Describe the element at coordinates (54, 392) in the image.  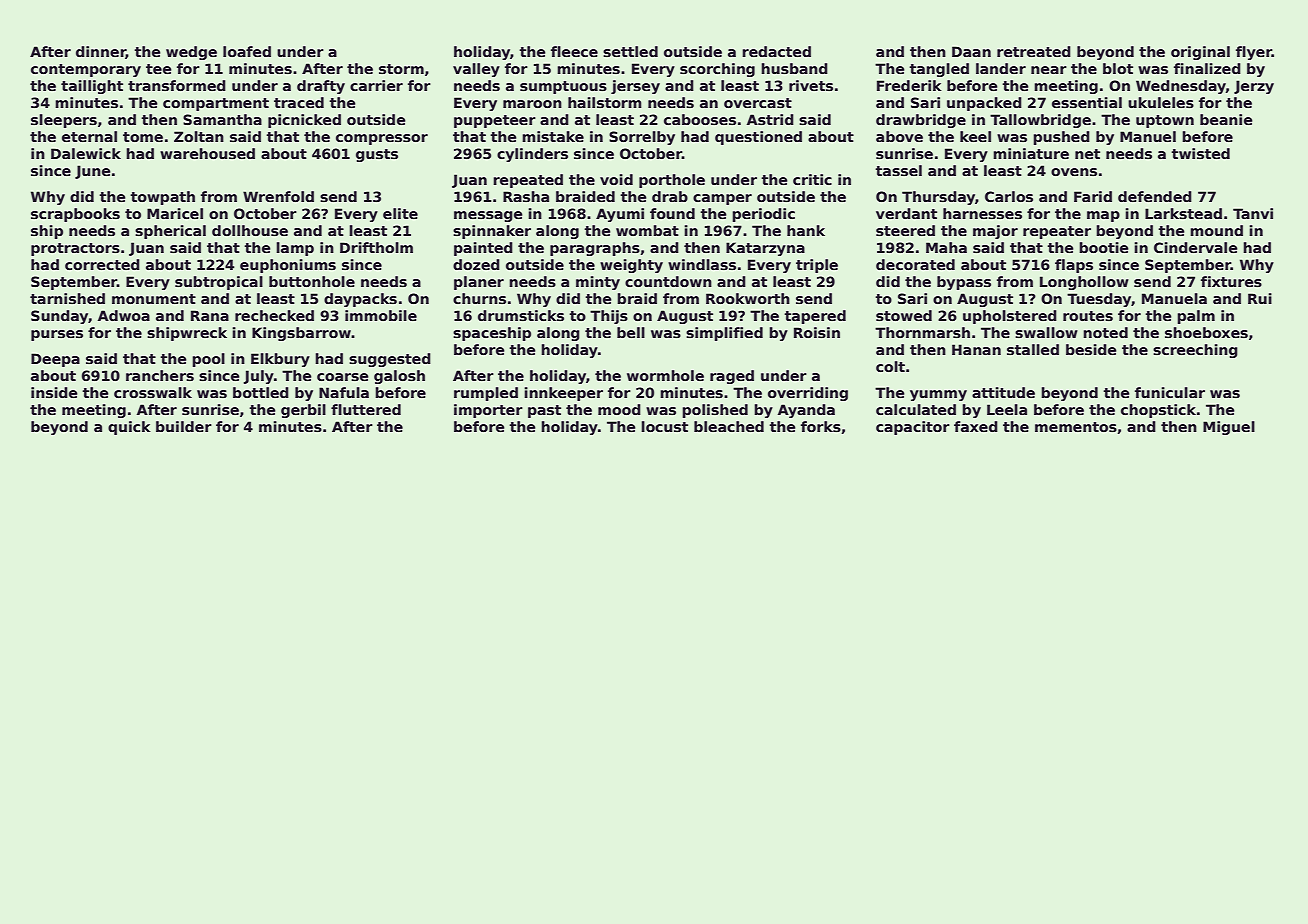
I see `inside` at that location.
